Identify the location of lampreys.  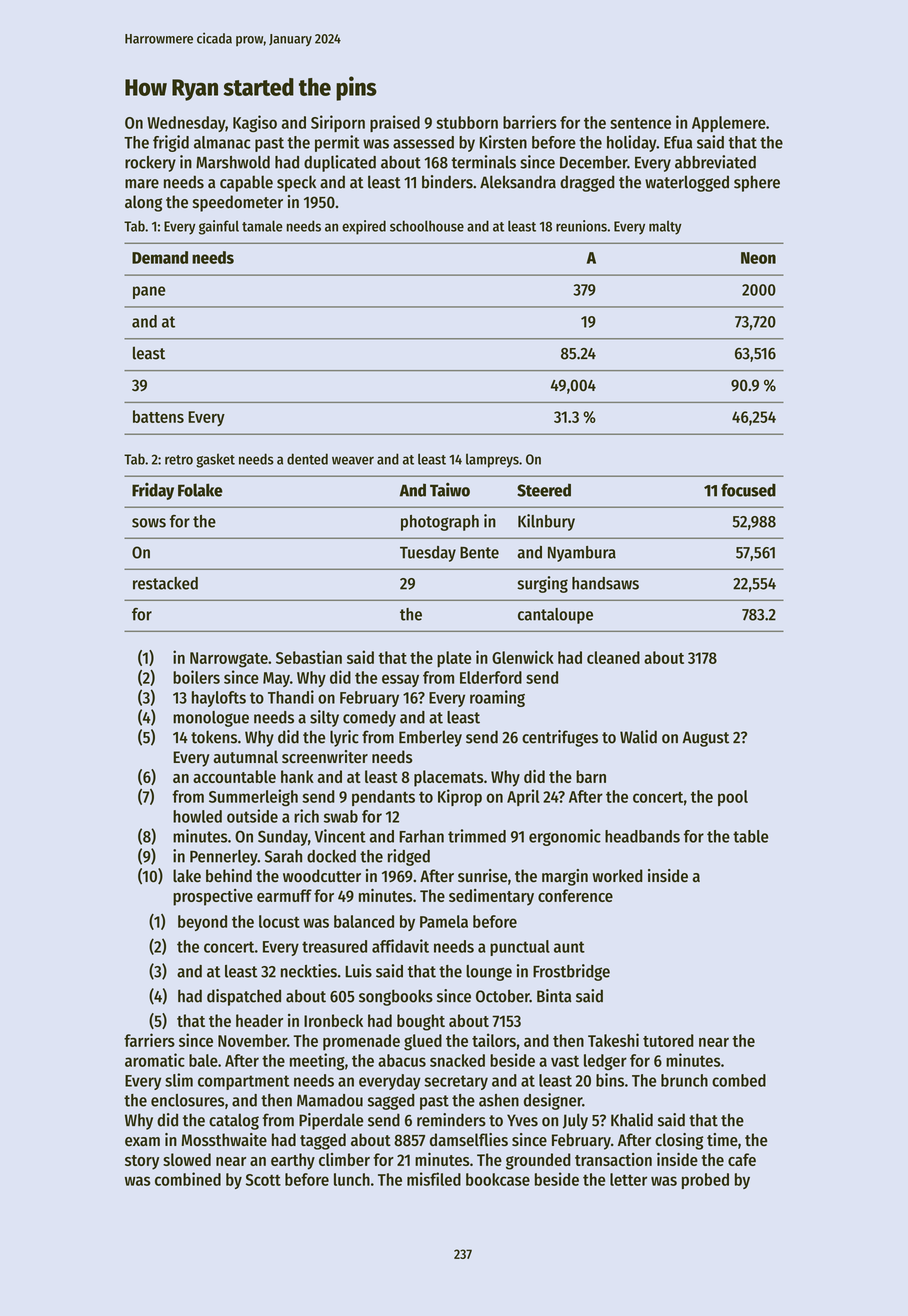
(492, 460).
